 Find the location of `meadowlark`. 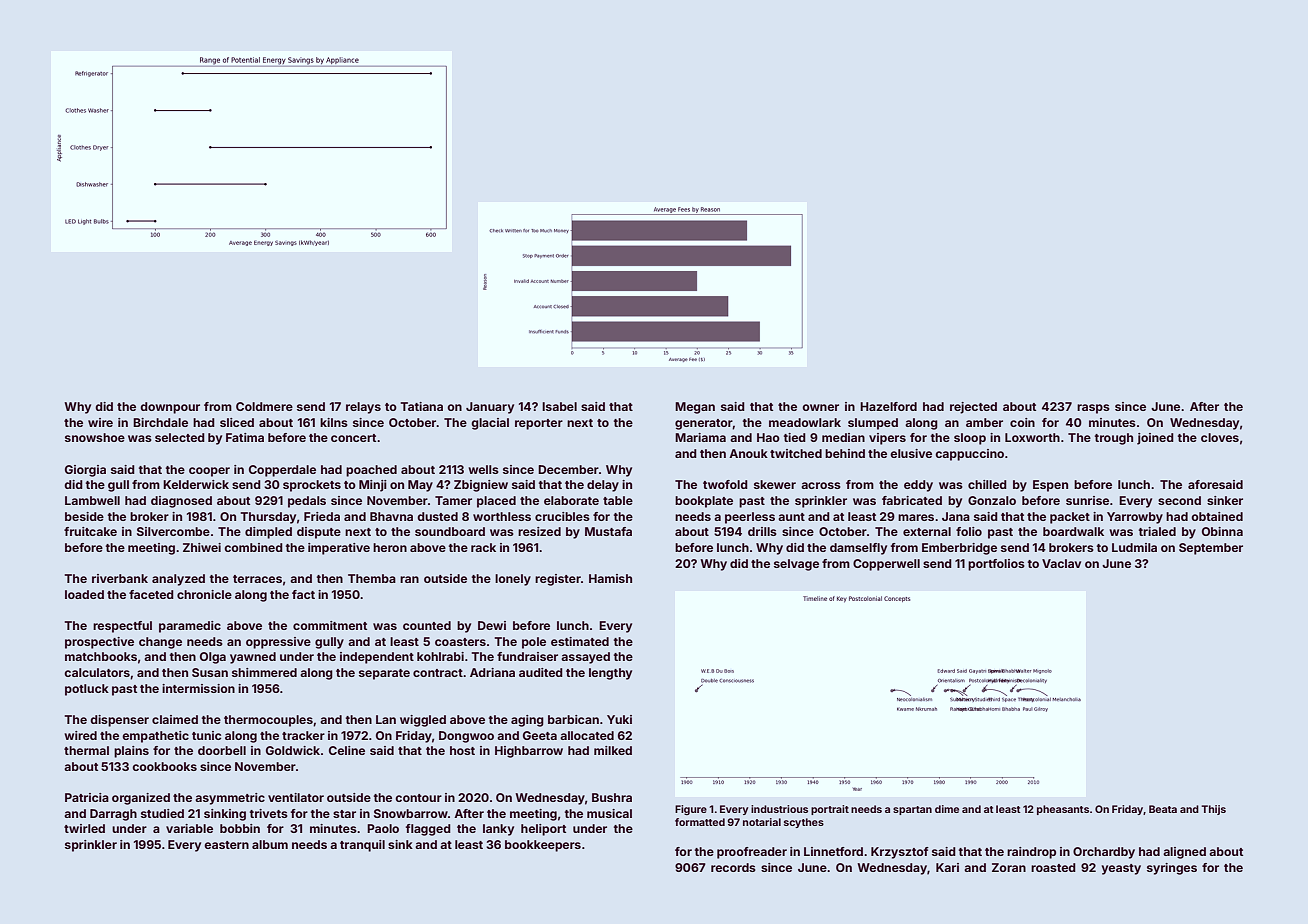

meadowlark is located at coordinates (805, 422).
